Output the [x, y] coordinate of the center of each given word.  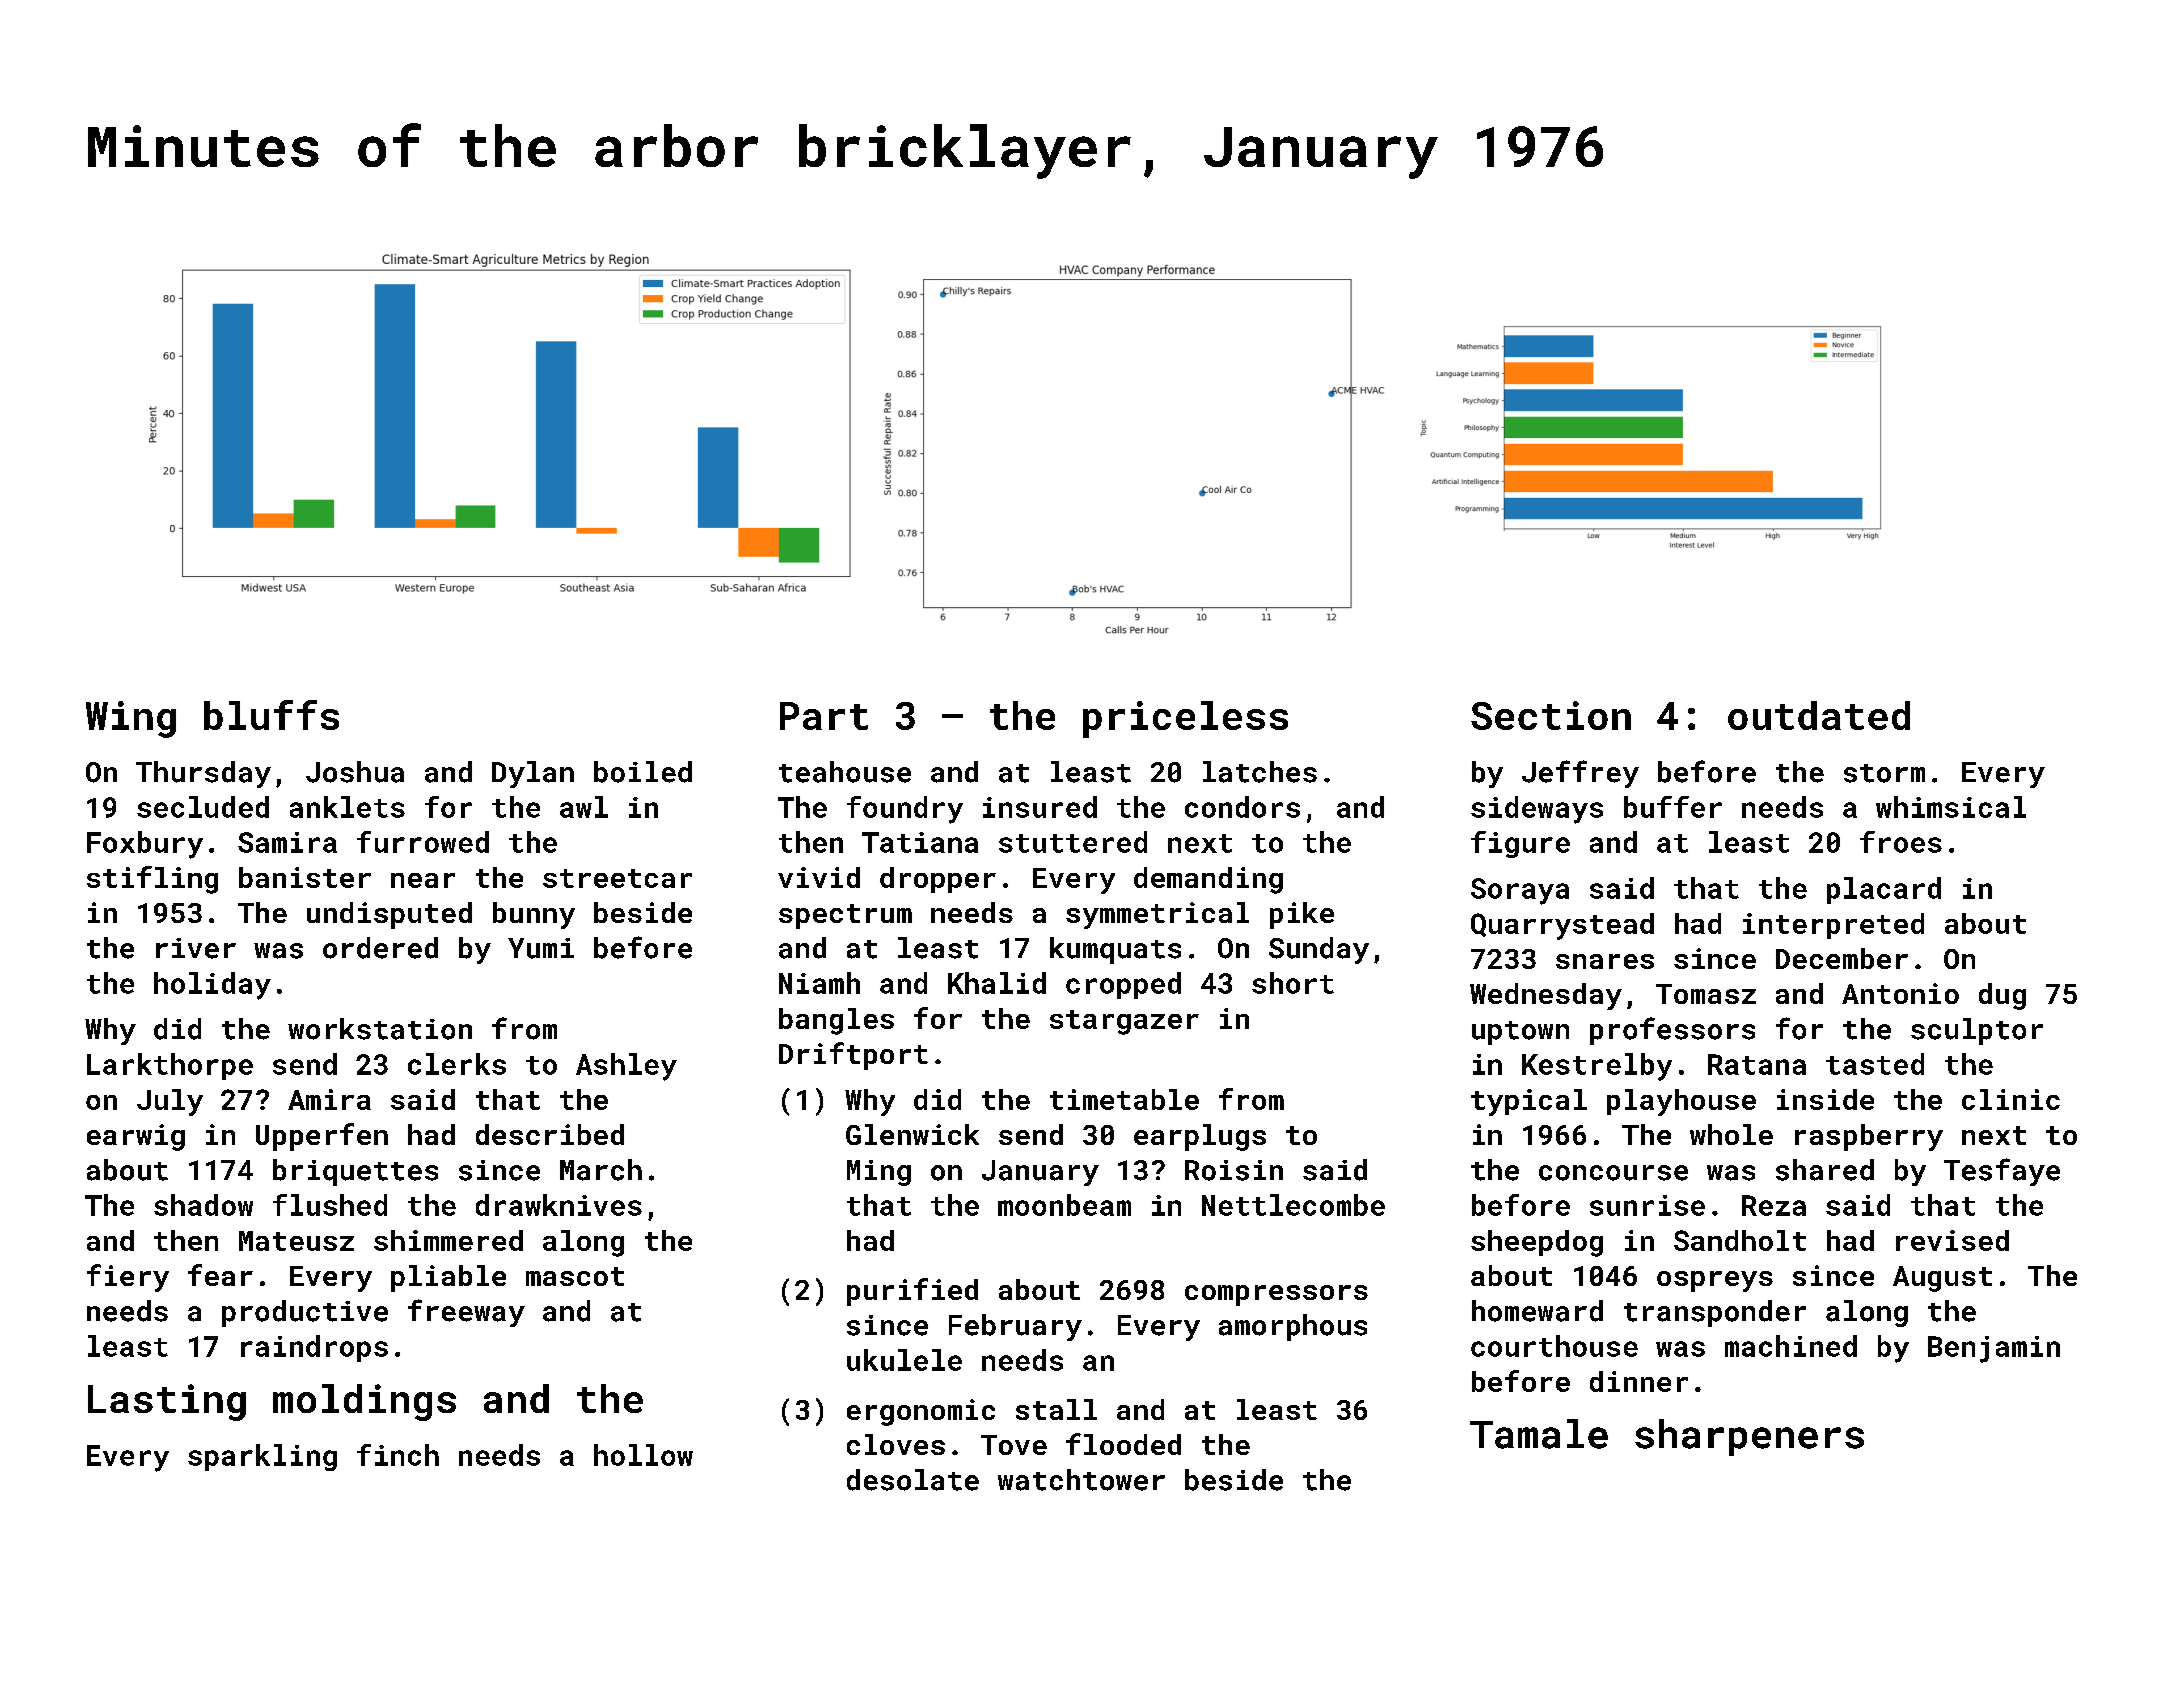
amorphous [1293, 1327]
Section [1551, 715]
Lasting [167, 1402]
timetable [1124, 1099]
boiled [643, 772]
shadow [203, 1205]
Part [824, 716]
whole [1731, 1134]
